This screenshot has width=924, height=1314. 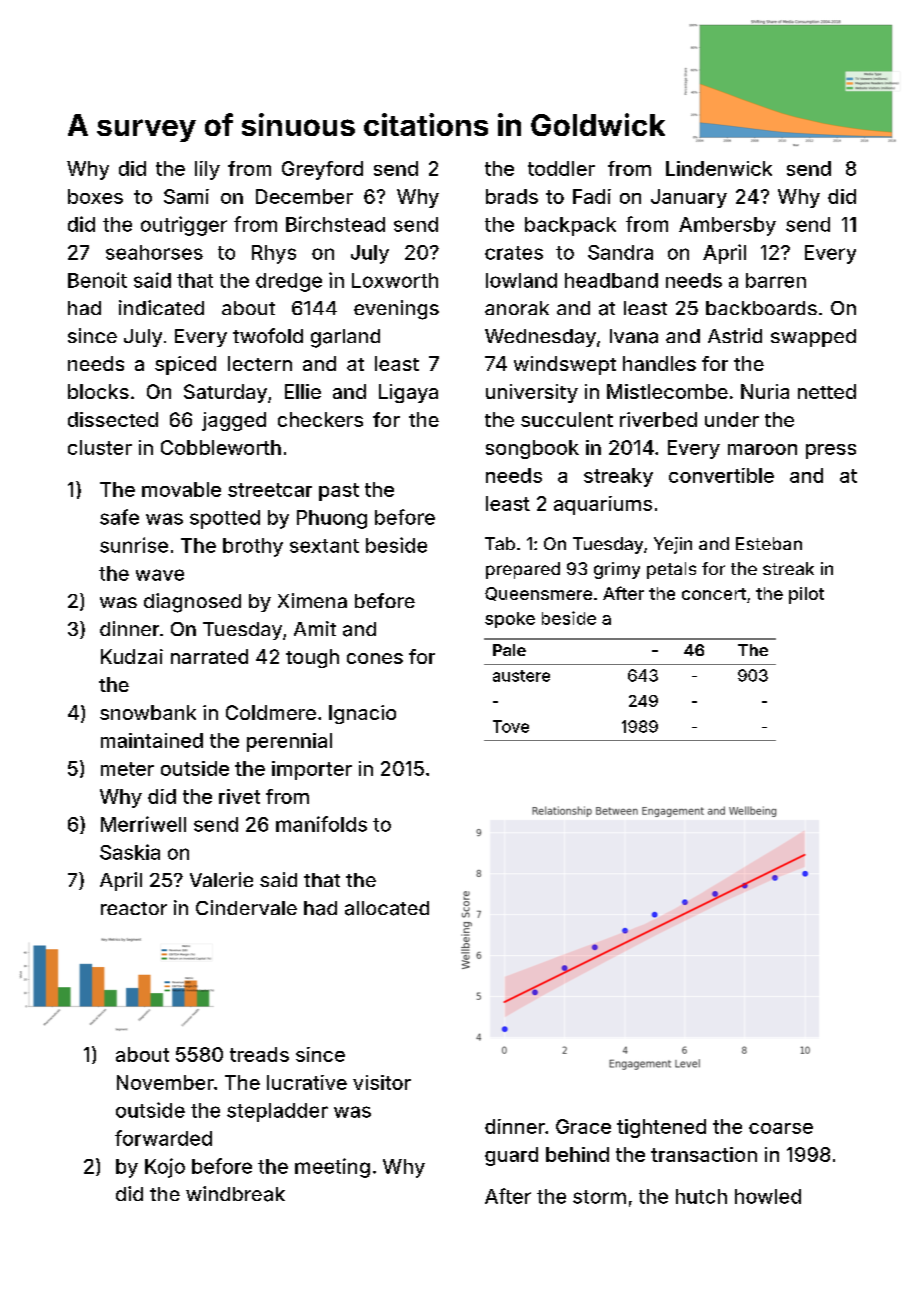 I want to click on riverbed, so click(x=658, y=419).
